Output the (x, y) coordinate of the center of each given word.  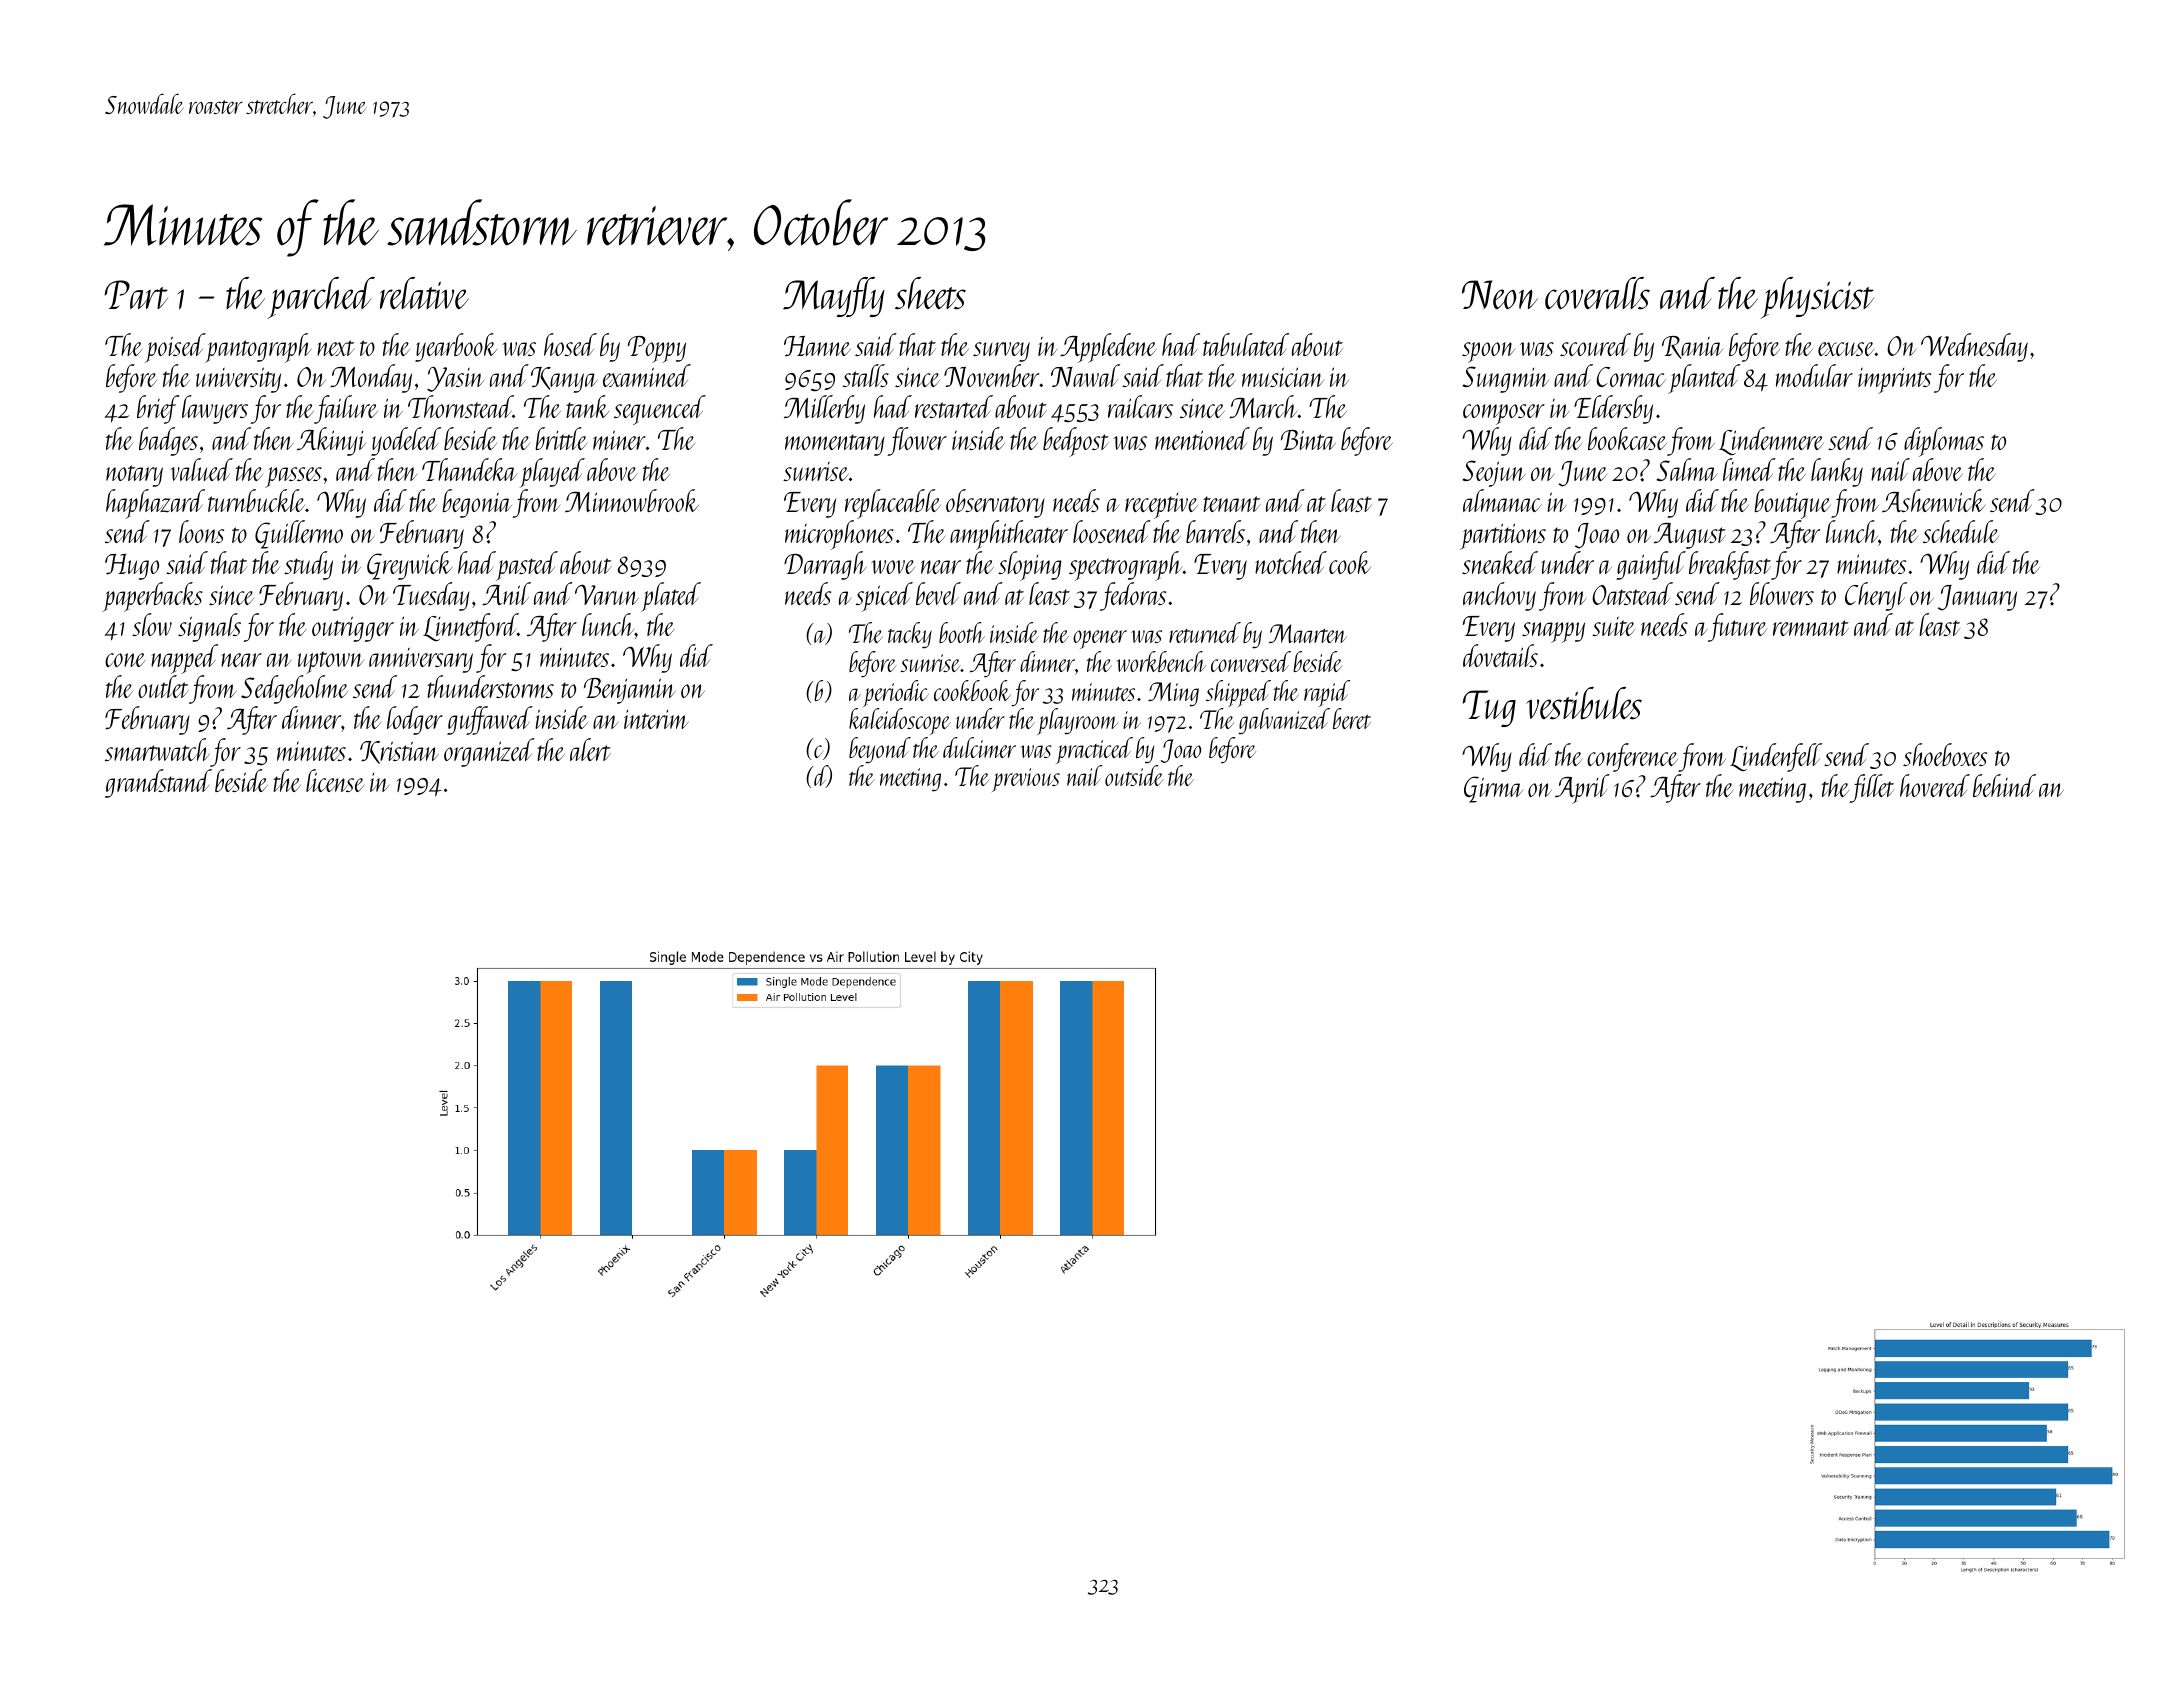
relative (424, 293)
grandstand (158, 783)
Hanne (817, 346)
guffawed (490, 720)
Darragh (825, 565)
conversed (1251, 661)
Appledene (1108, 348)
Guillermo (299, 534)
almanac (1502, 500)
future (1737, 627)
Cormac (1631, 377)
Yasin (455, 379)
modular (1814, 375)
